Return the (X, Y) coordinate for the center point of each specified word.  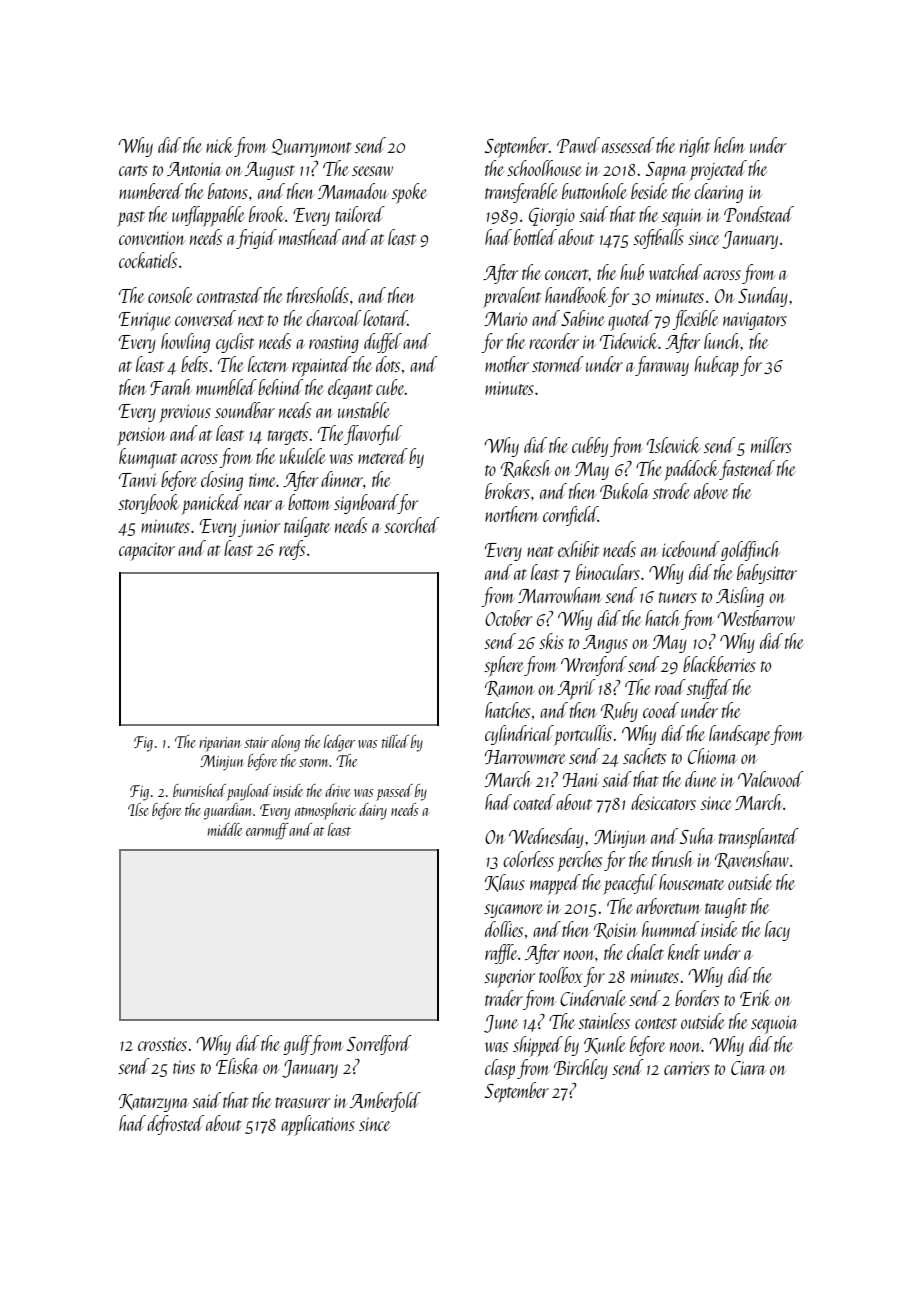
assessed (628, 145)
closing (222, 481)
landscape (740, 735)
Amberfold (385, 1102)
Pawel (578, 145)
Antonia (194, 169)
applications (318, 1125)
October (508, 618)
